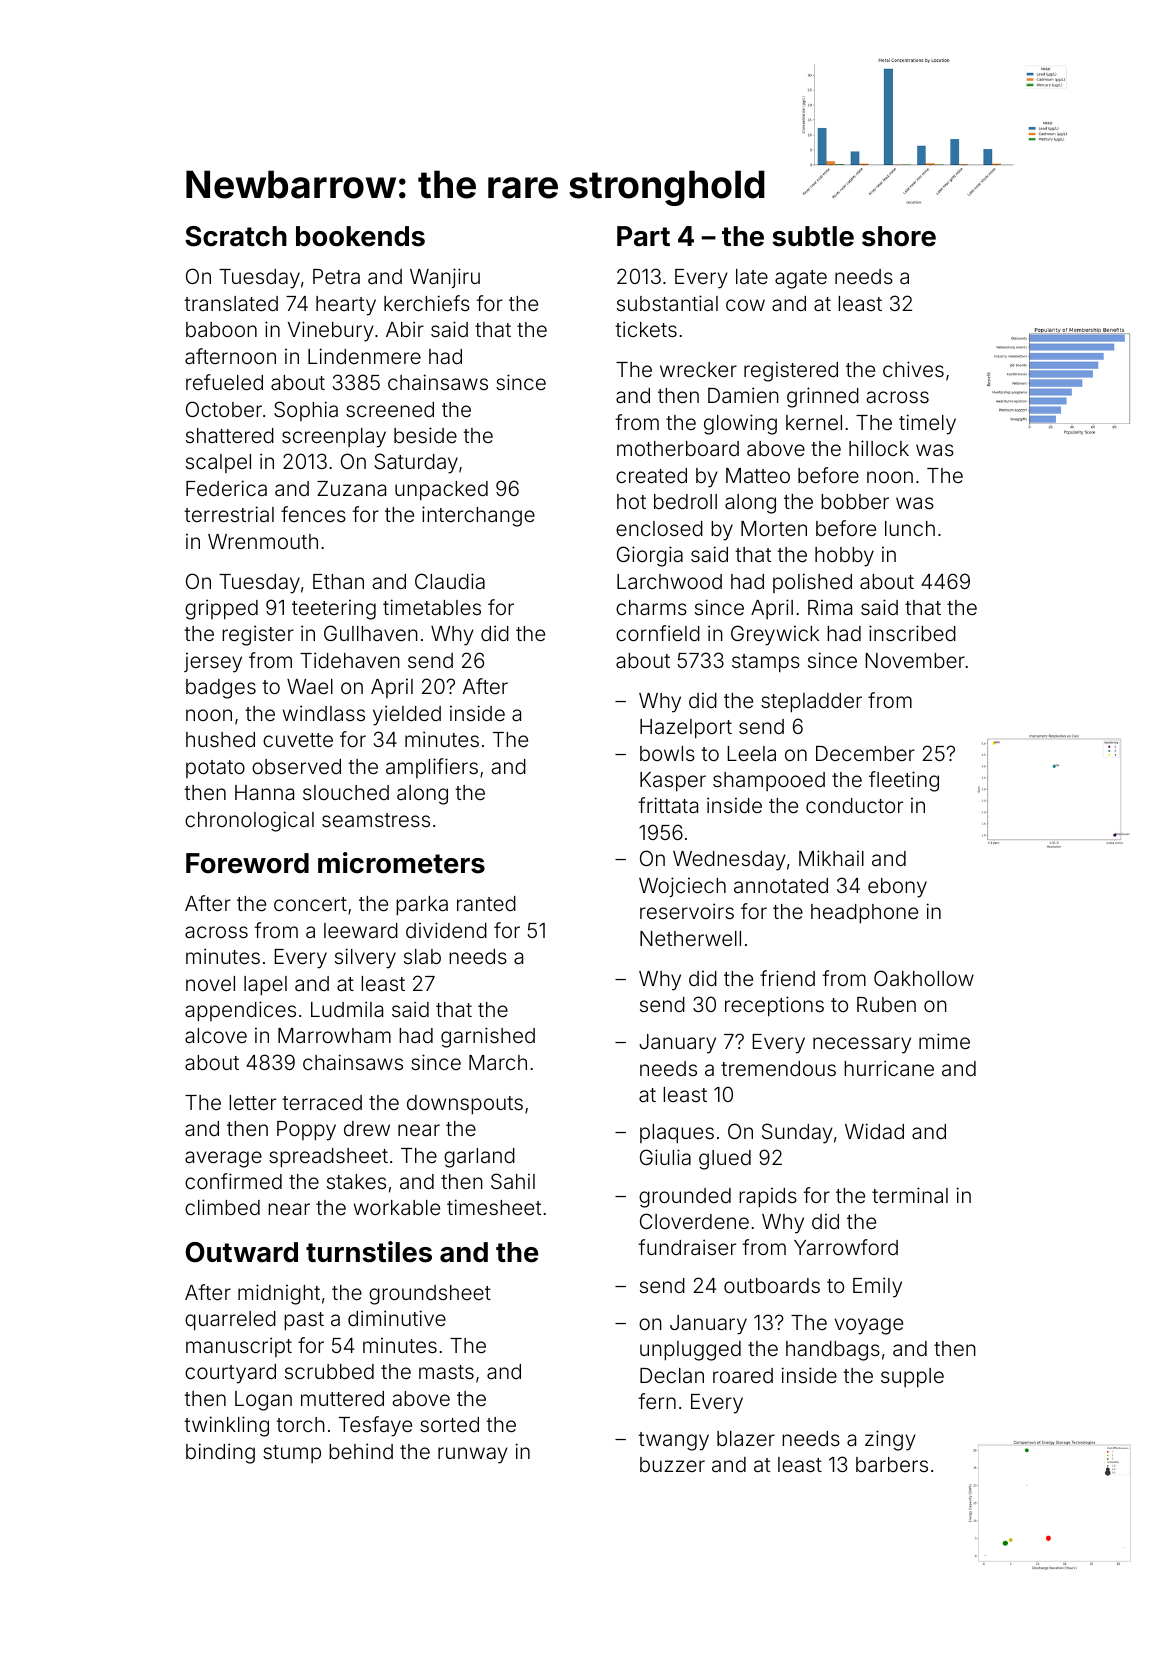 The image size is (1165, 1654). I want to click on average, so click(223, 1159).
